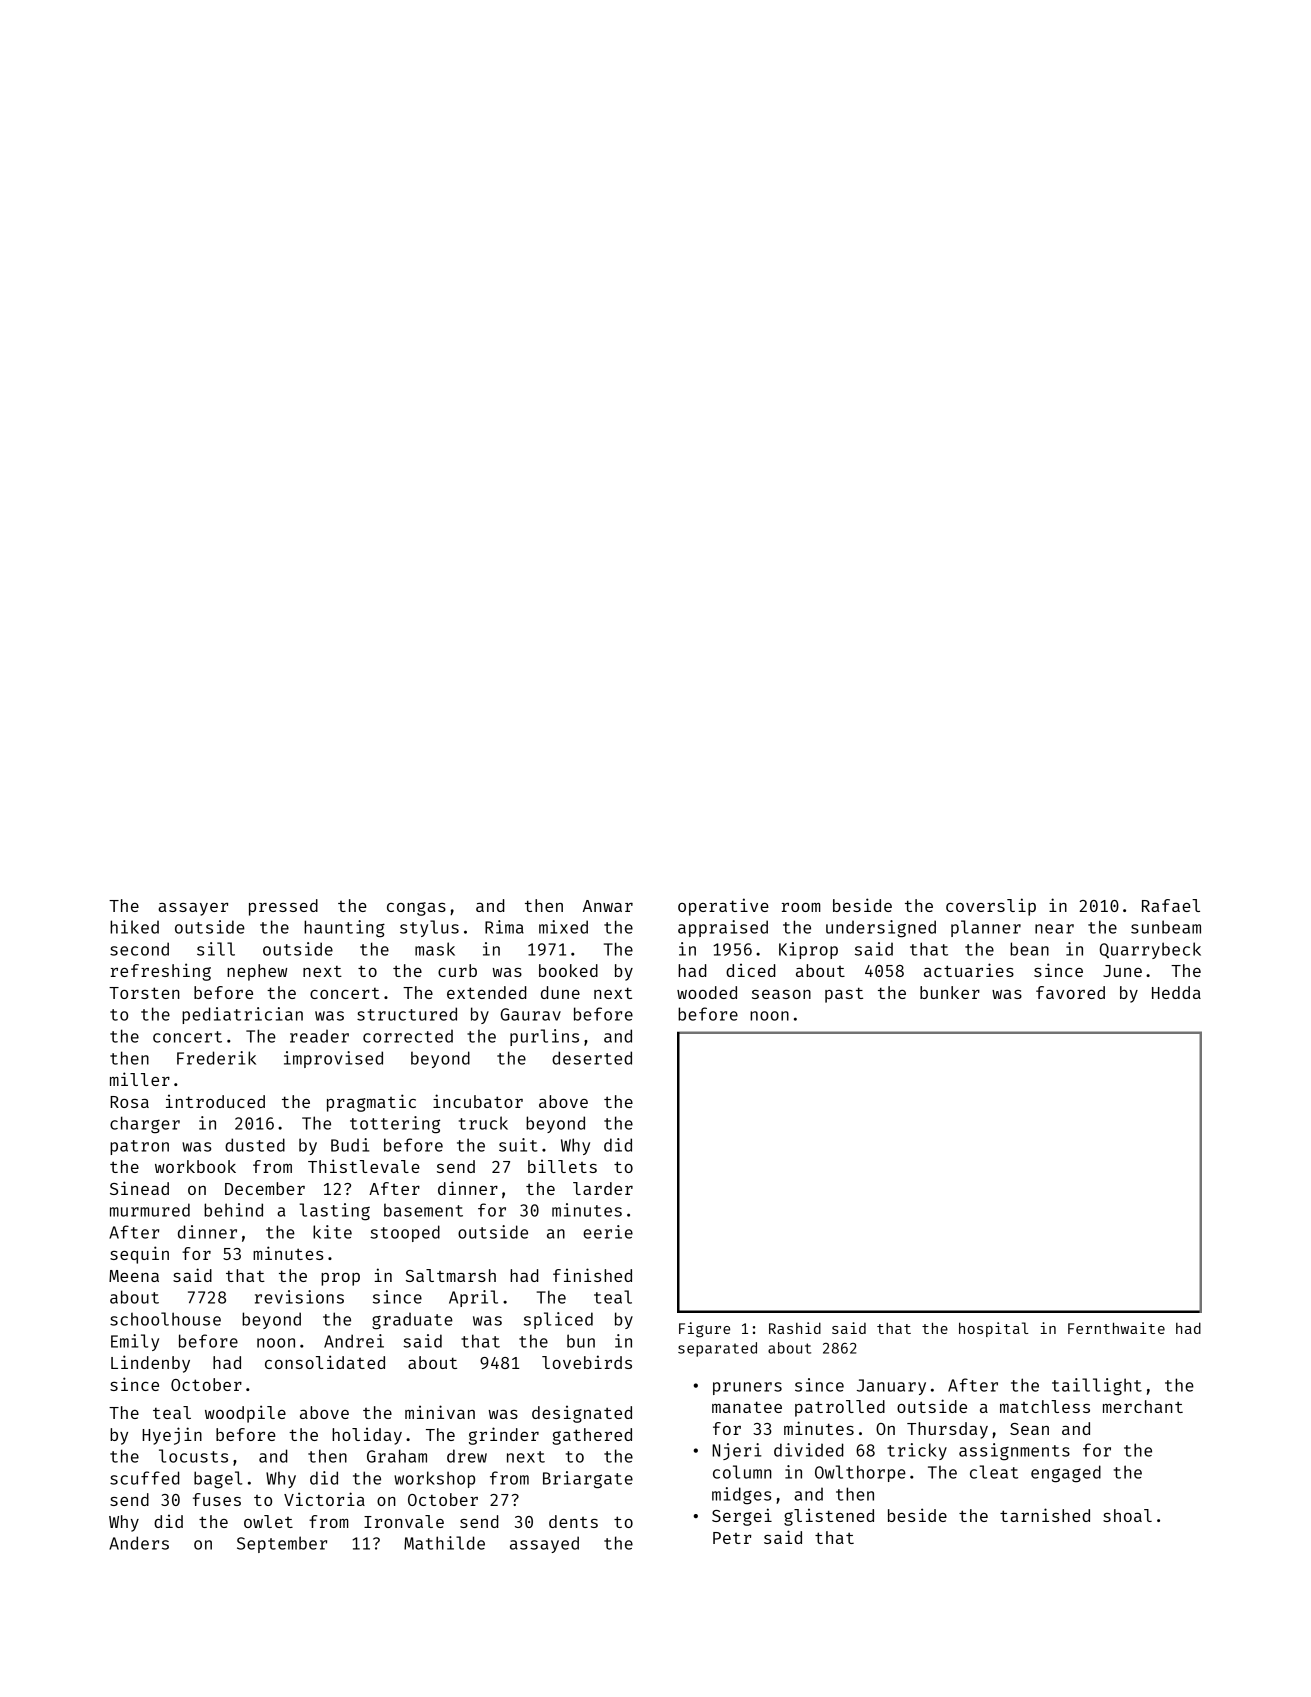  I want to click on Petr, so click(732, 1538).
